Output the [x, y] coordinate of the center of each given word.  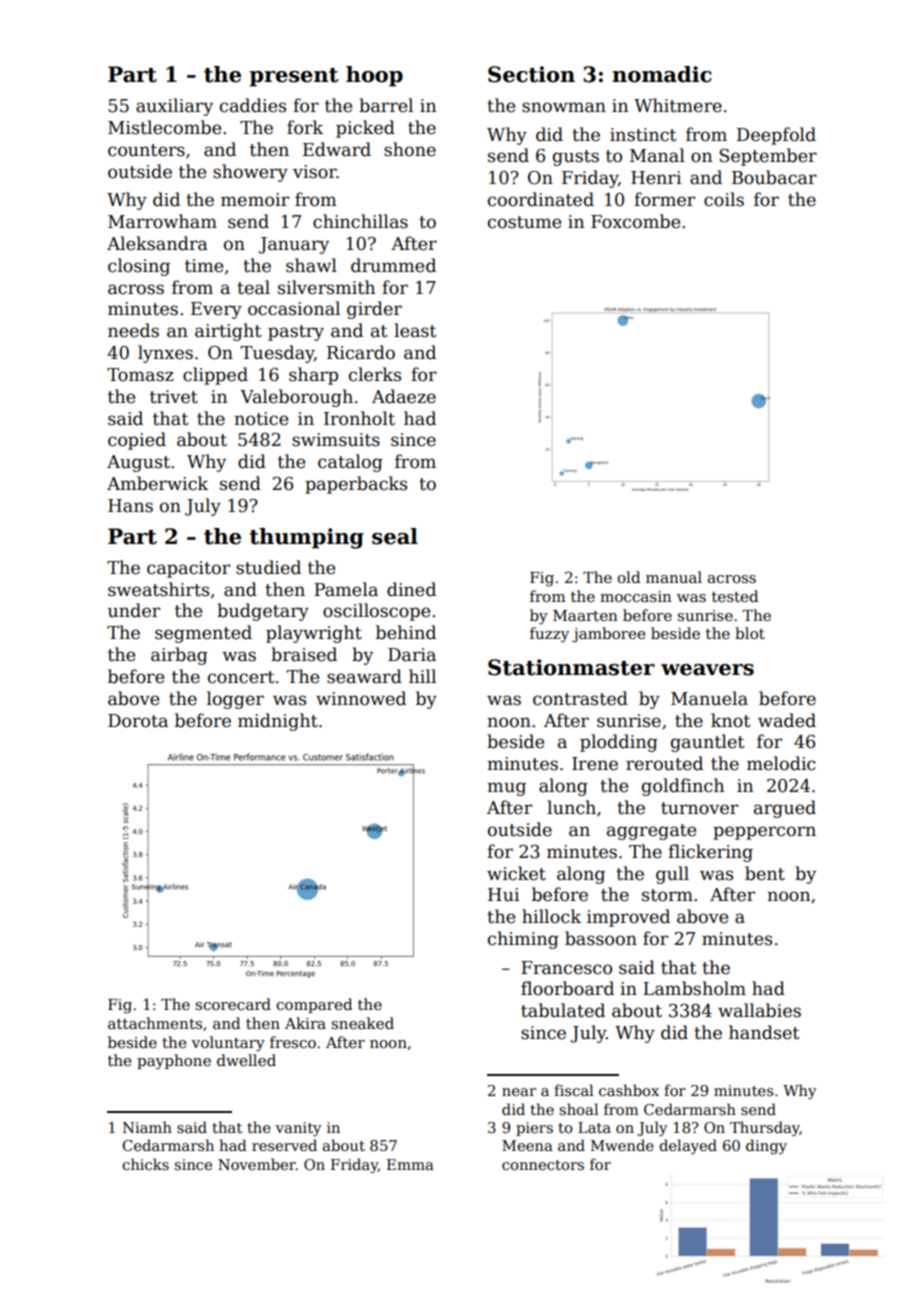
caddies [253, 105]
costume [524, 222]
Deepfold [776, 136]
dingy [766, 1146]
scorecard [233, 1004]
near [519, 1092]
